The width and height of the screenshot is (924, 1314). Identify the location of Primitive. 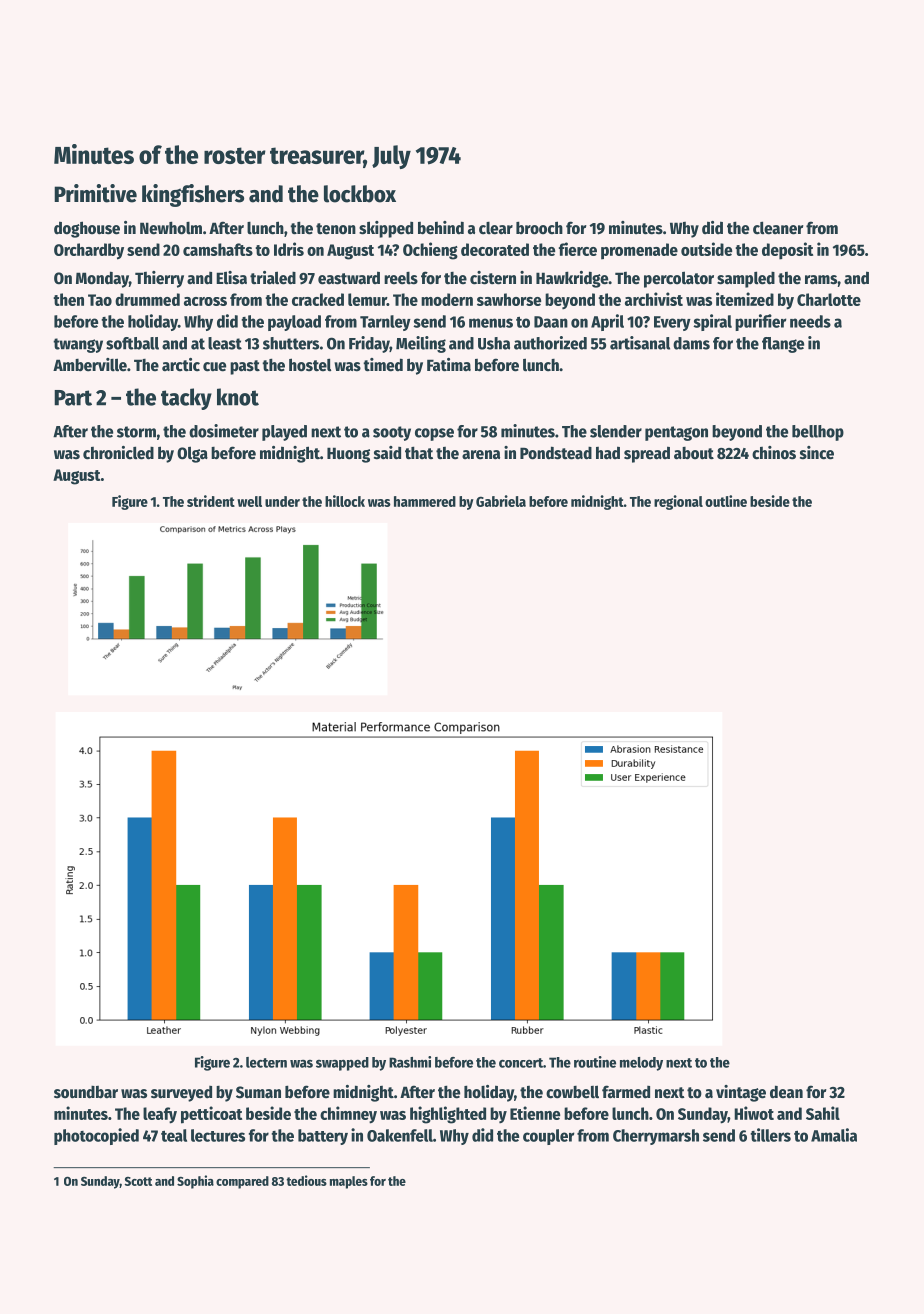
(95, 193).
